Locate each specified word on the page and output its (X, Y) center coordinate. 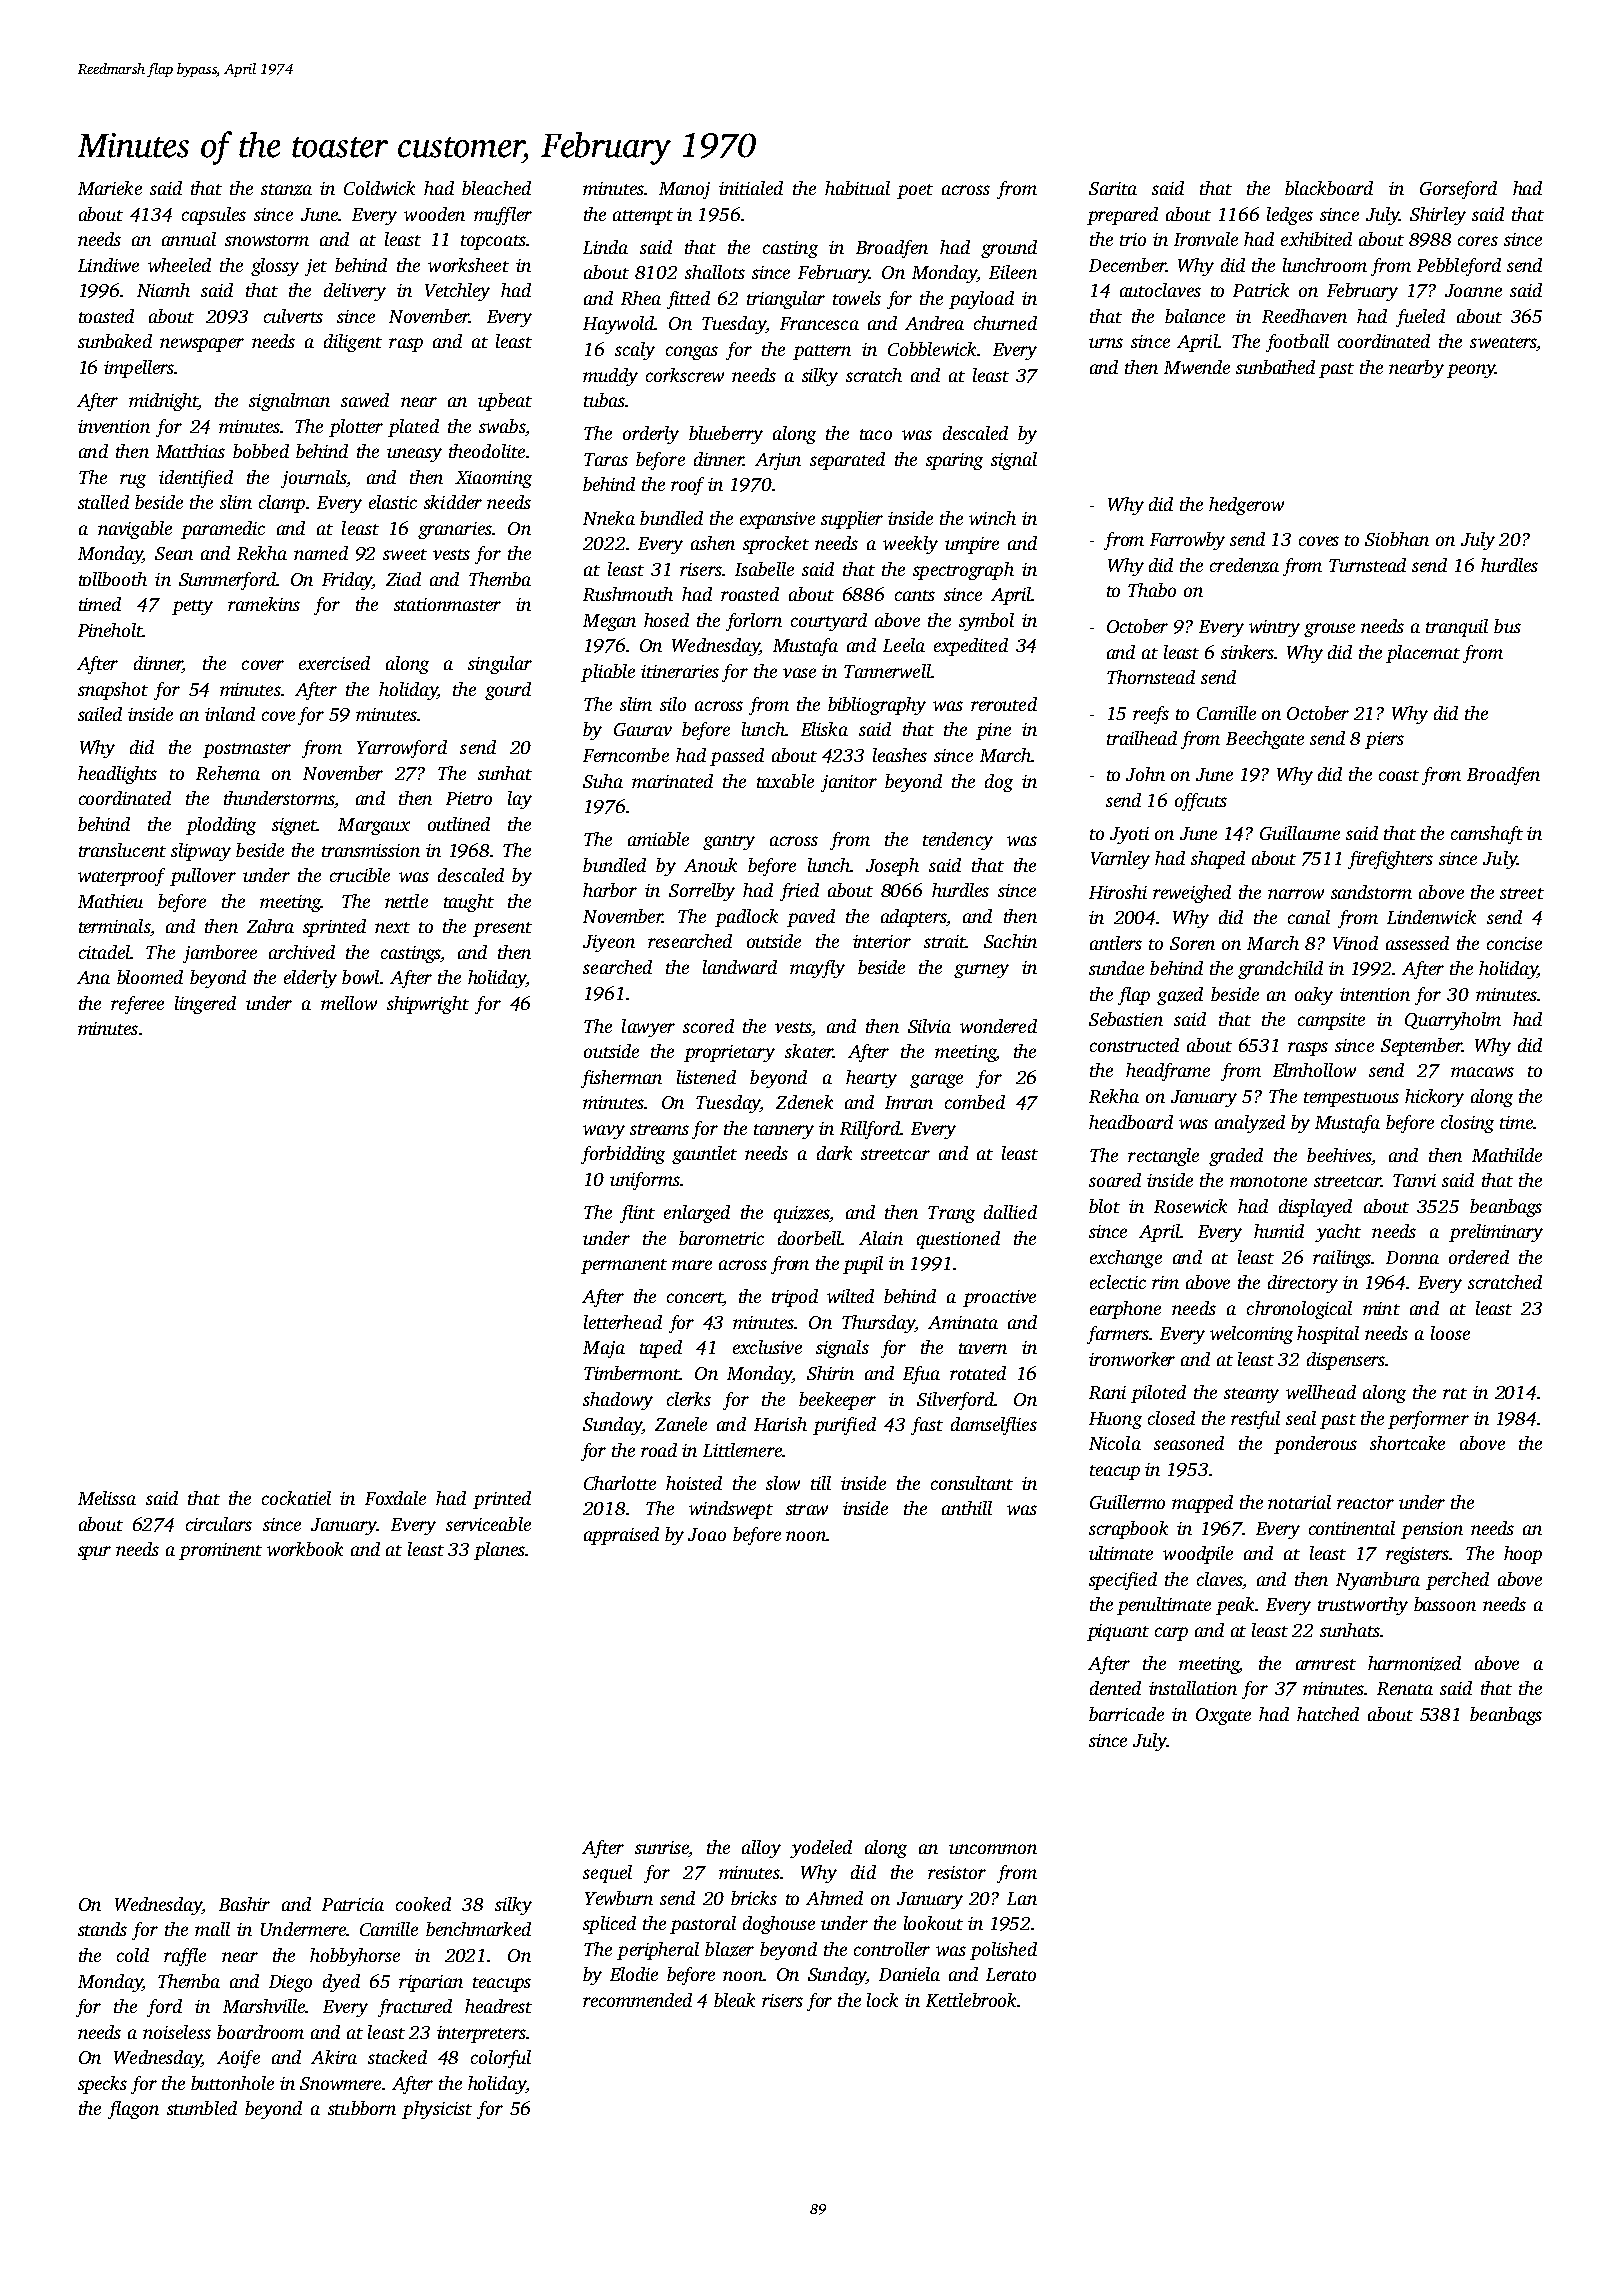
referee (137, 1005)
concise (1514, 943)
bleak (734, 2000)
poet (915, 191)
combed (975, 1102)
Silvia (929, 1026)
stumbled (202, 2108)
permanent (624, 1266)
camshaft (1487, 835)
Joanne (1473, 290)
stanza (286, 190)
